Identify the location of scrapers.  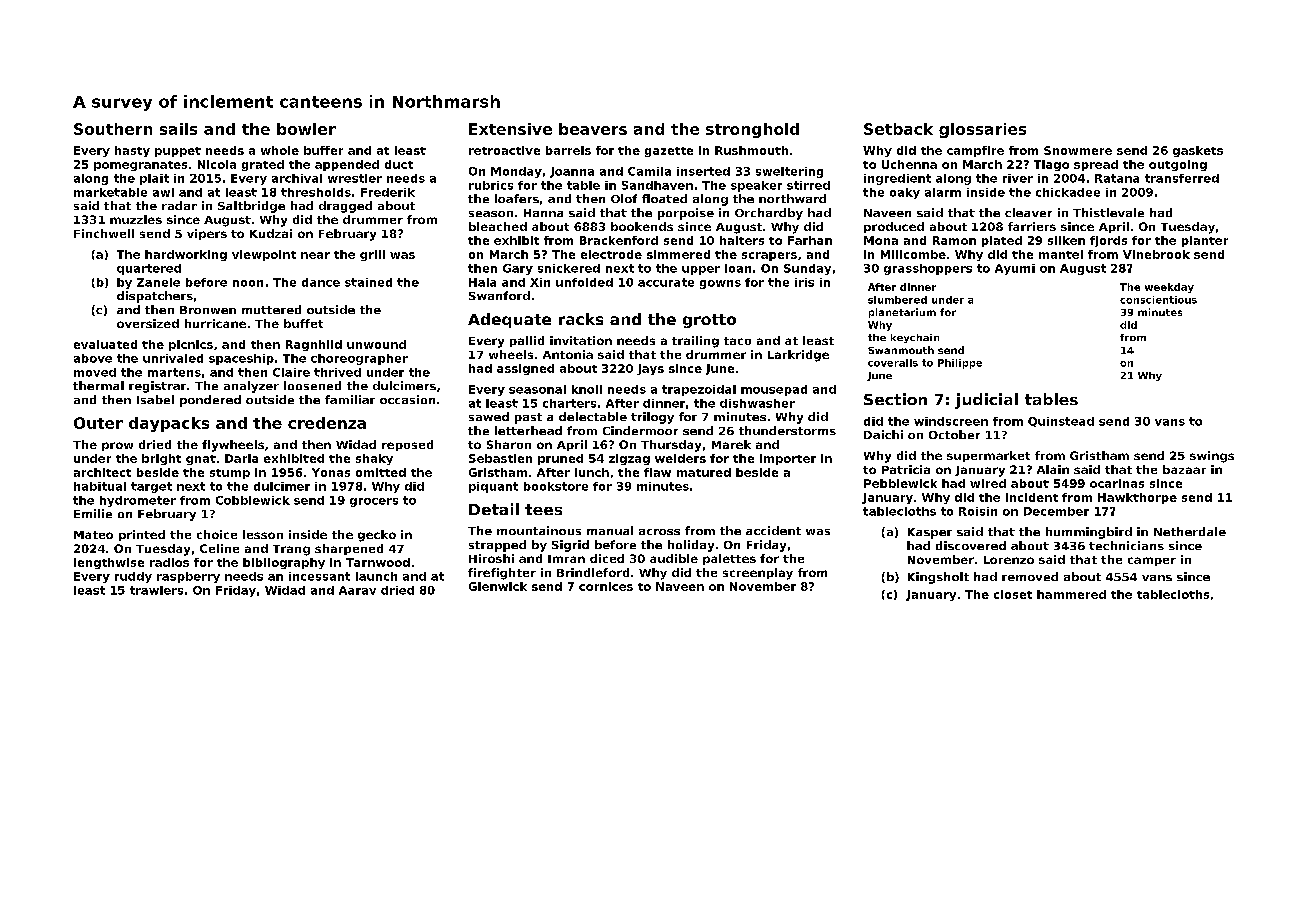
(769, 256).
